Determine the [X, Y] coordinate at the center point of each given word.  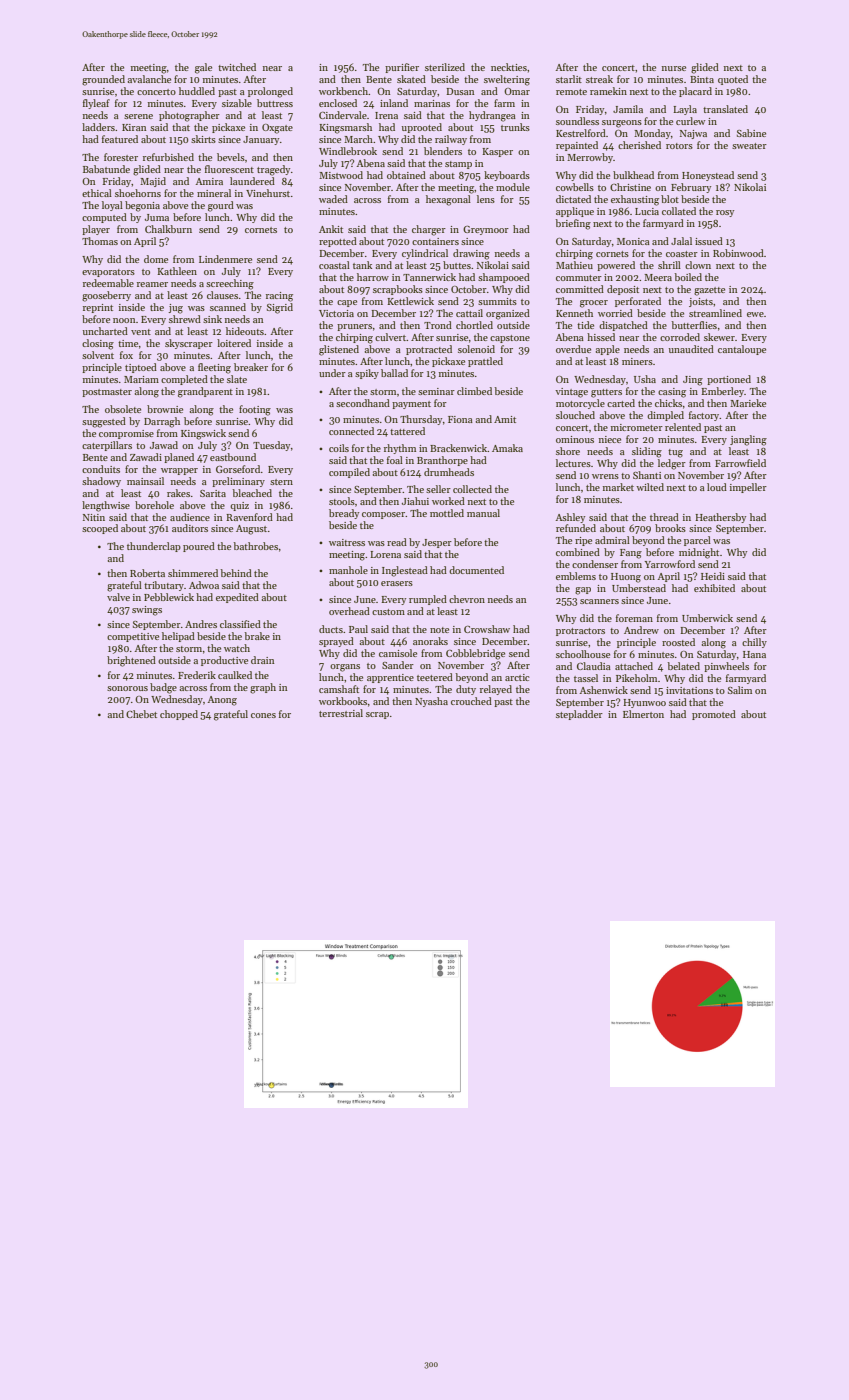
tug [675, 453]
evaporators [108, 273]
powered [616, 266]
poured [199, 547]
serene [138, 116]
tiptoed [141, 368]
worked [448, 501]
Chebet [141, 714]
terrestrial [341, 713]
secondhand [363, 403]
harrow [373, 277]
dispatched [623, 326]
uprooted [422, 128]
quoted [733, 80]
